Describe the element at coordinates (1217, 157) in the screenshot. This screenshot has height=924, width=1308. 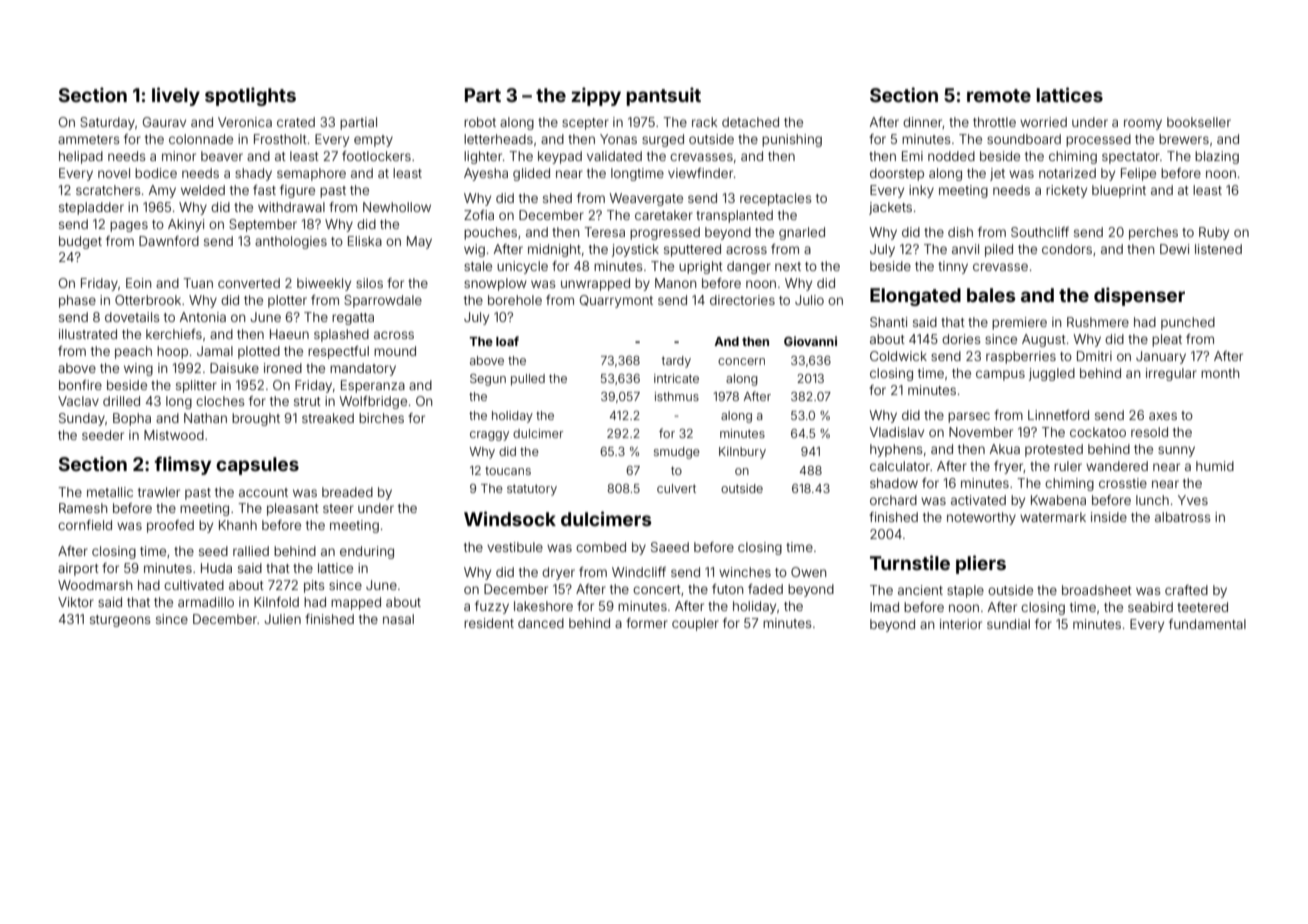
I see `blazing` at that location.
